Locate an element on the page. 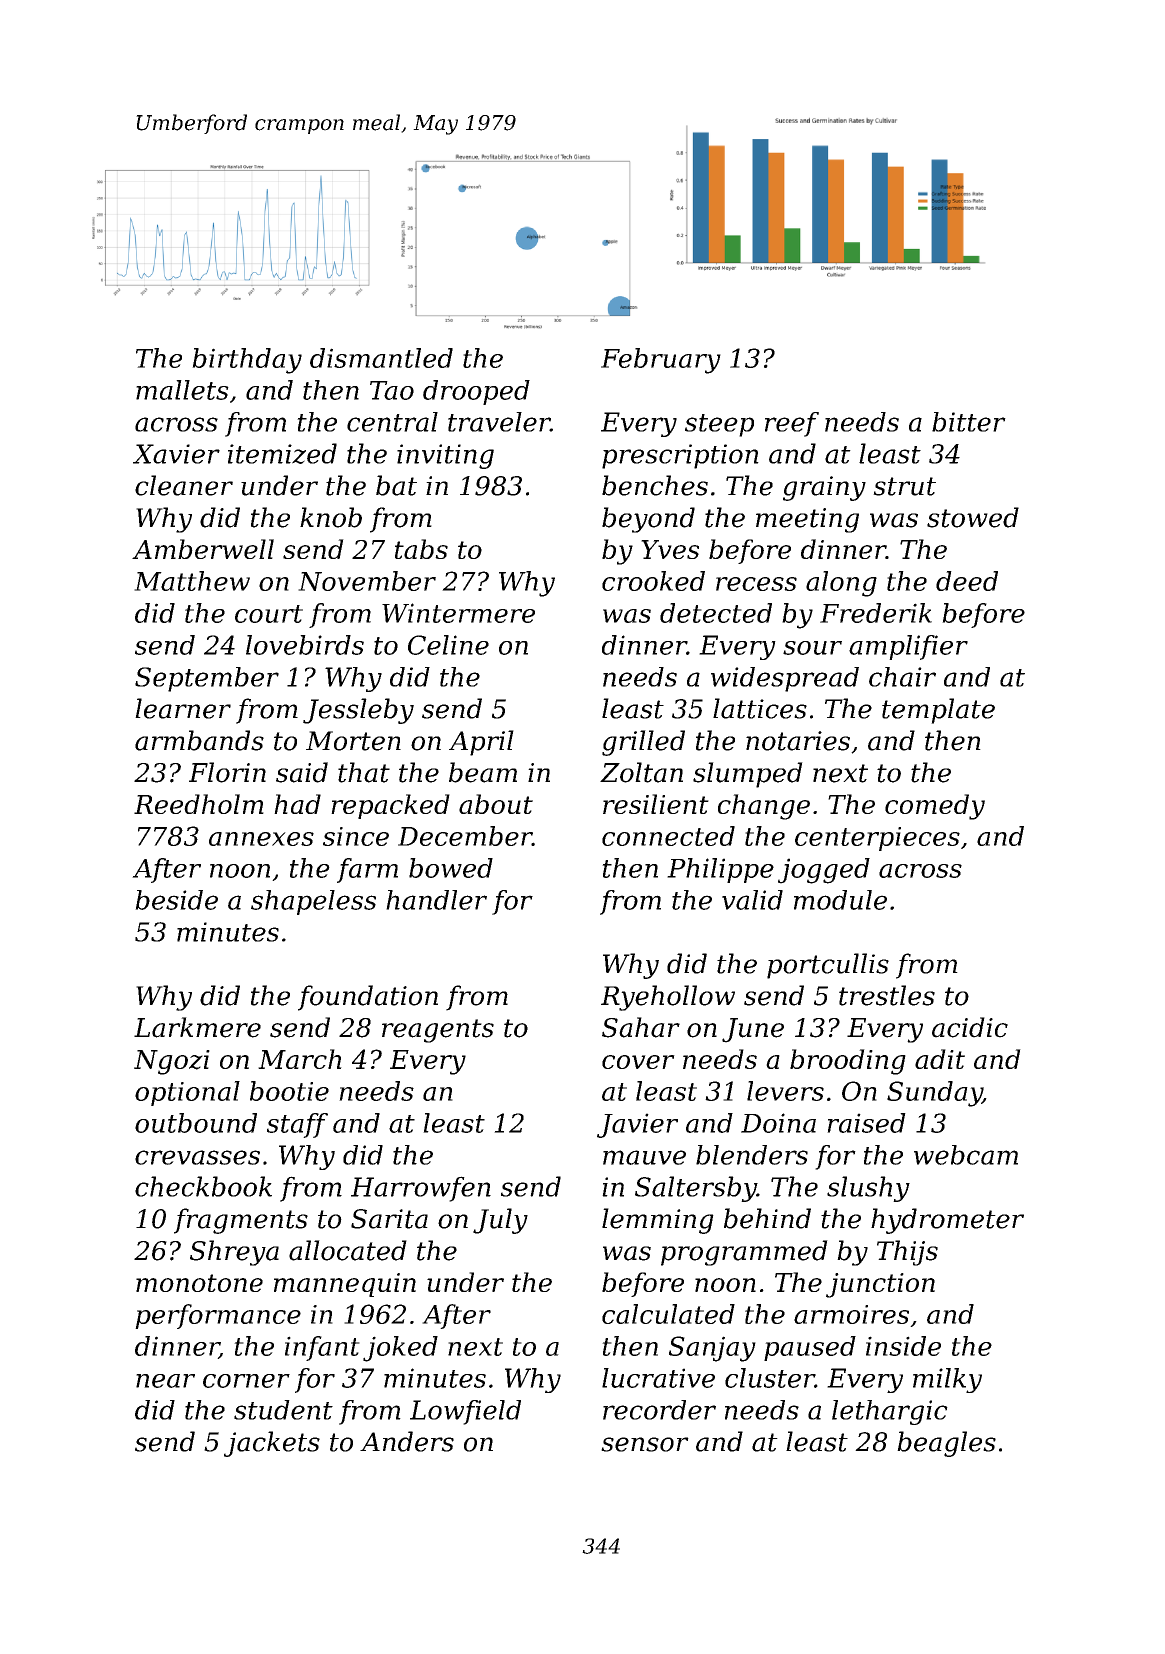 The image size is (1165, 1654). cleaner is located at coordinates (184, 485).
